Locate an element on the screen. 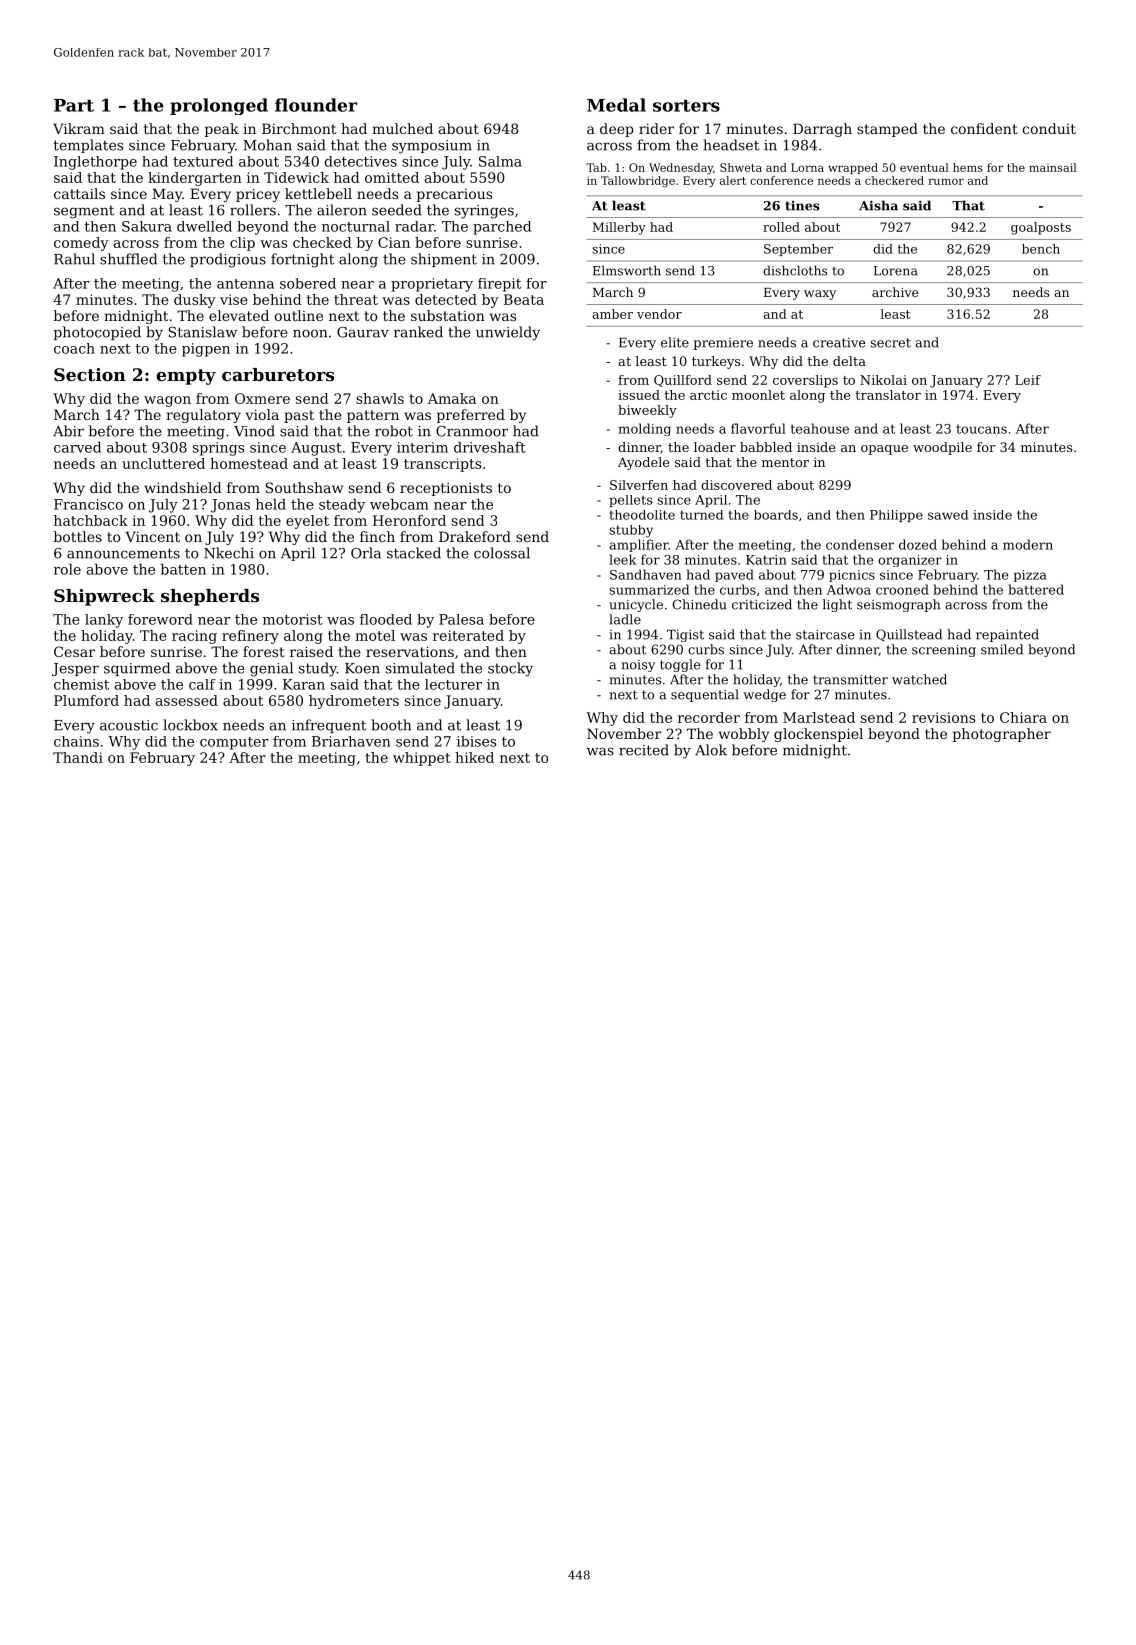  archive is located at coordinates (895, 292).
